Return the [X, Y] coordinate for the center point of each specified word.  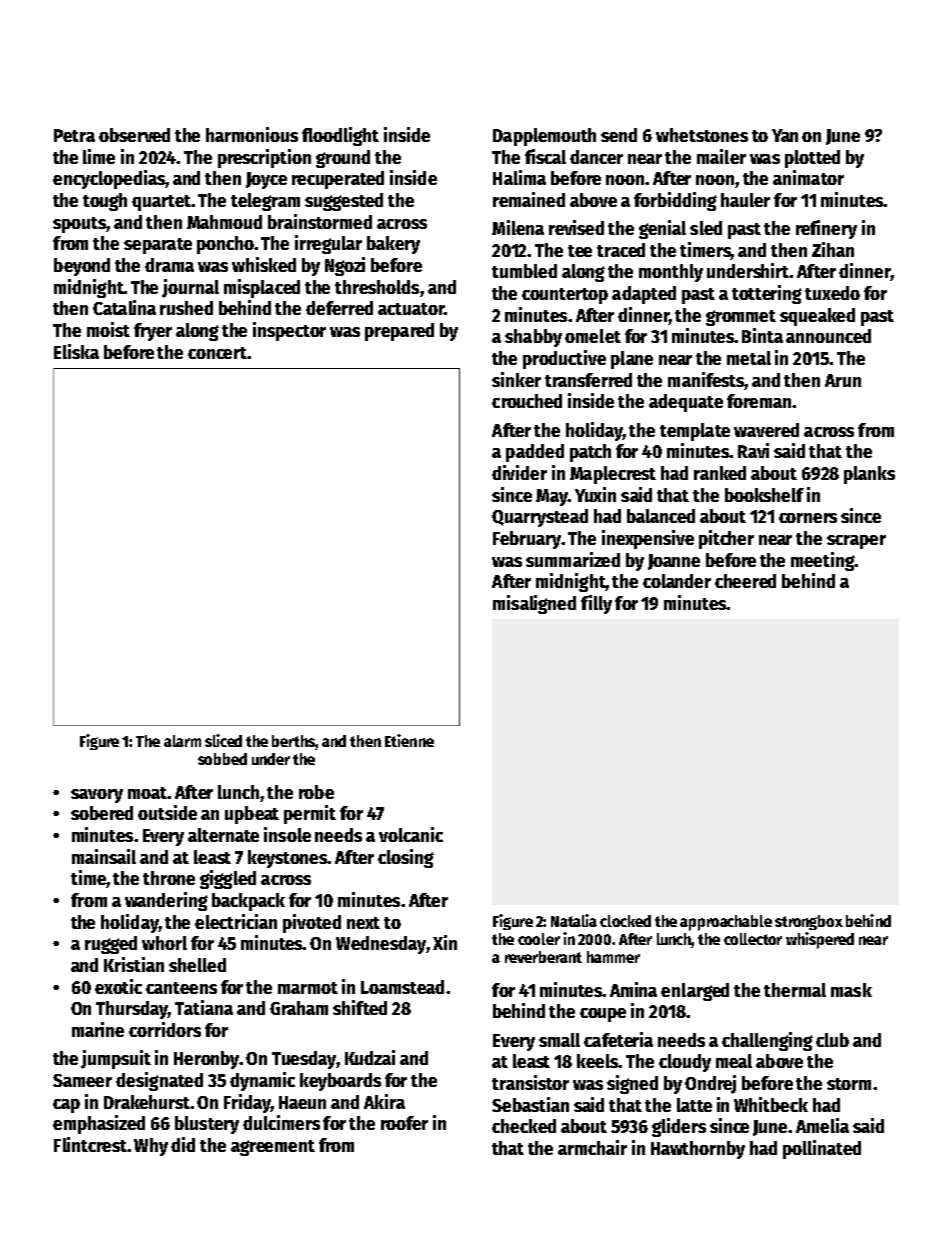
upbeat [252, 815]
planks [869, 475]
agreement [273, 1148]
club [832, 1040]
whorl [164, 943]
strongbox [809, 922]
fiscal [545, 156]
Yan [785, 135]
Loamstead [402, 987]
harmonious [252, 134]
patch [590, 453]
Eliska [76, 351]
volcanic [411, 834]
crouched [527, 401]
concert [217, 353]
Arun [843, 380]
